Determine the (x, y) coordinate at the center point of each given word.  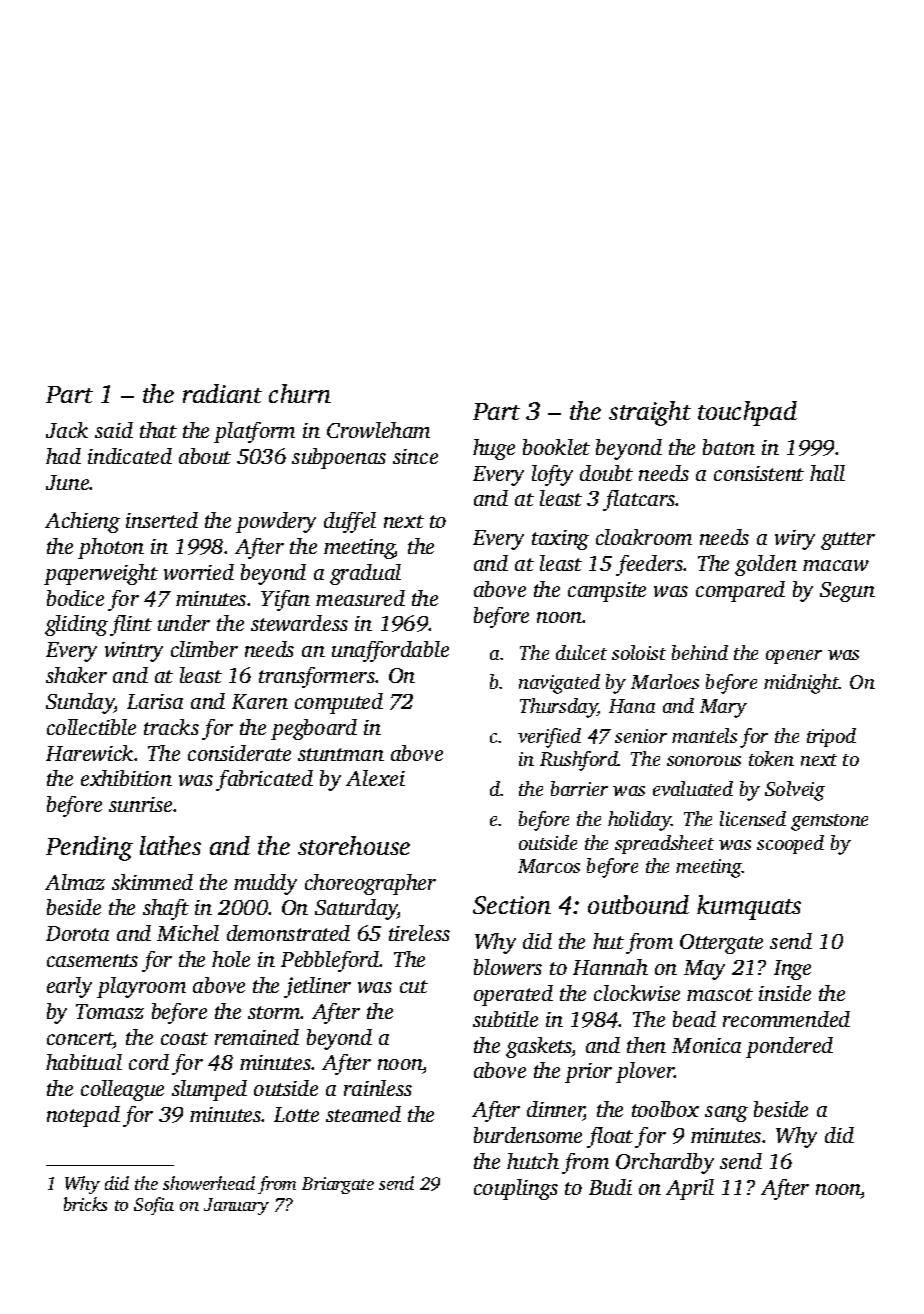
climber (204, 649)
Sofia (154, 1206)
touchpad (747, 413)
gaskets (539, 1047)
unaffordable (390, 651)
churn (300, 393)
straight (650, 413)
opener (794, 657)
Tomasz (110, 1011)
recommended (786, 1019)
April (690, 1189)
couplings (516, 1189)
